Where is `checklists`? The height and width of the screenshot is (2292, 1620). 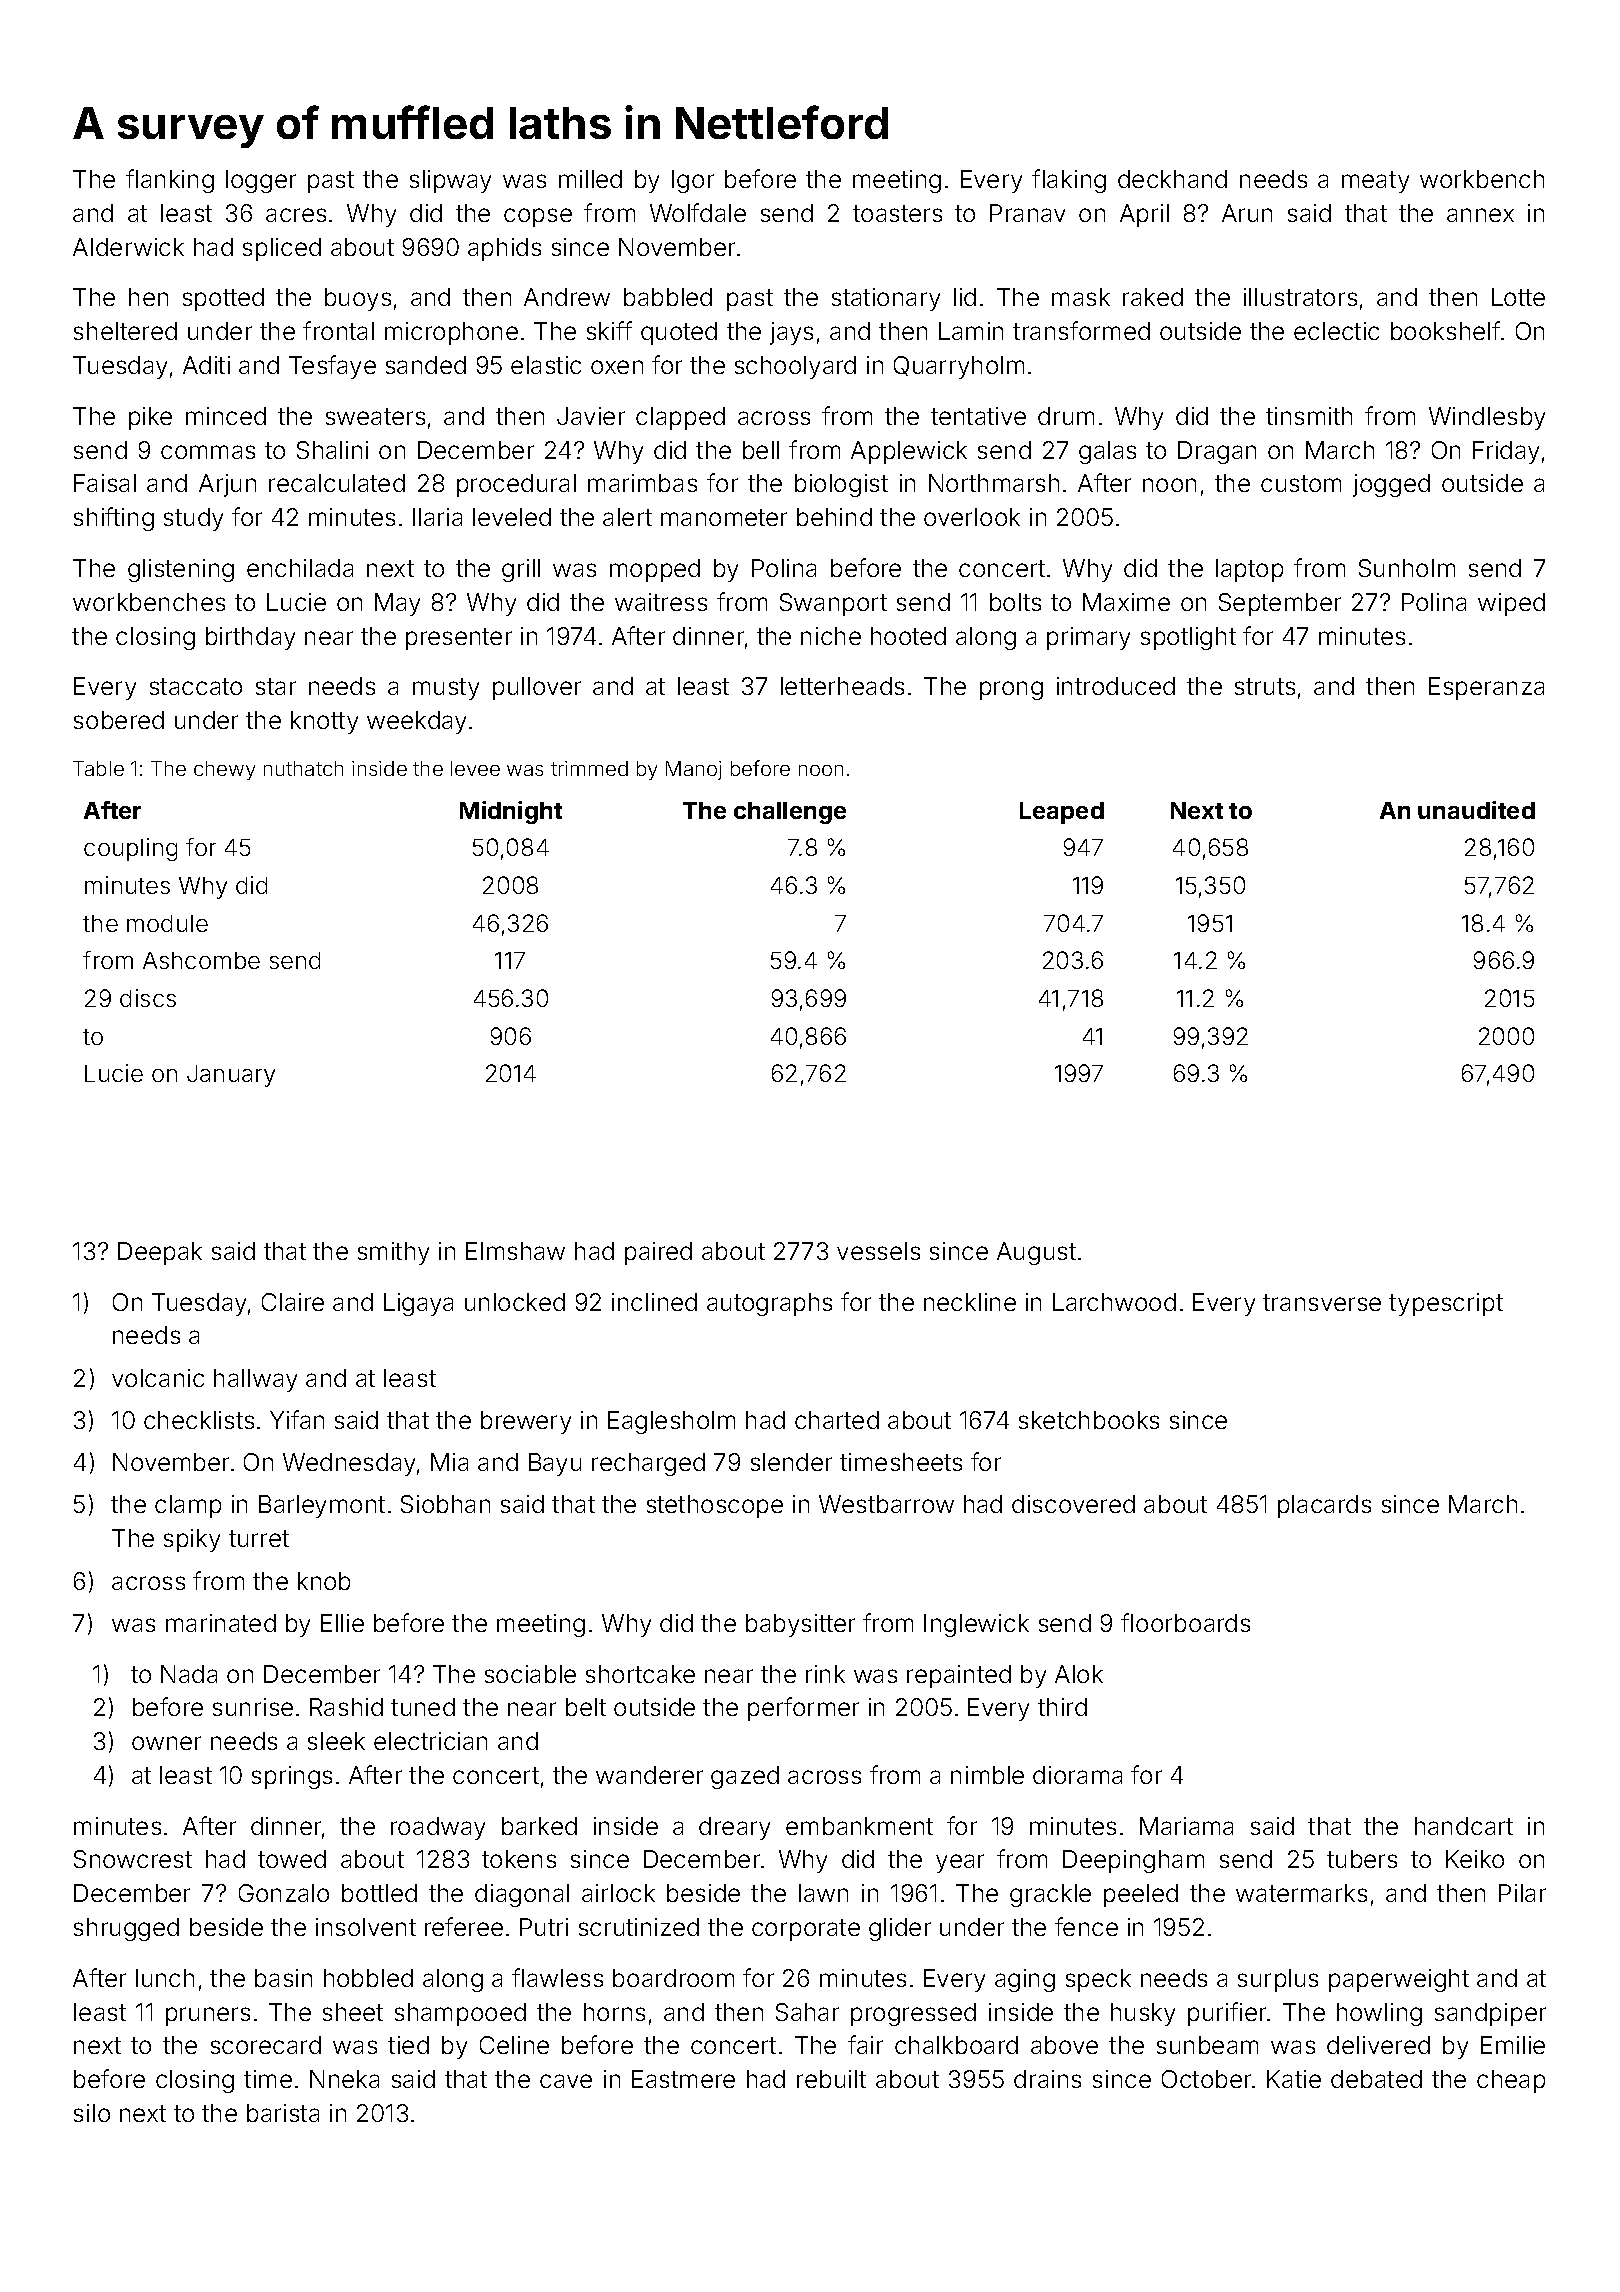 checklists is located at coordinates (199, 1420).
